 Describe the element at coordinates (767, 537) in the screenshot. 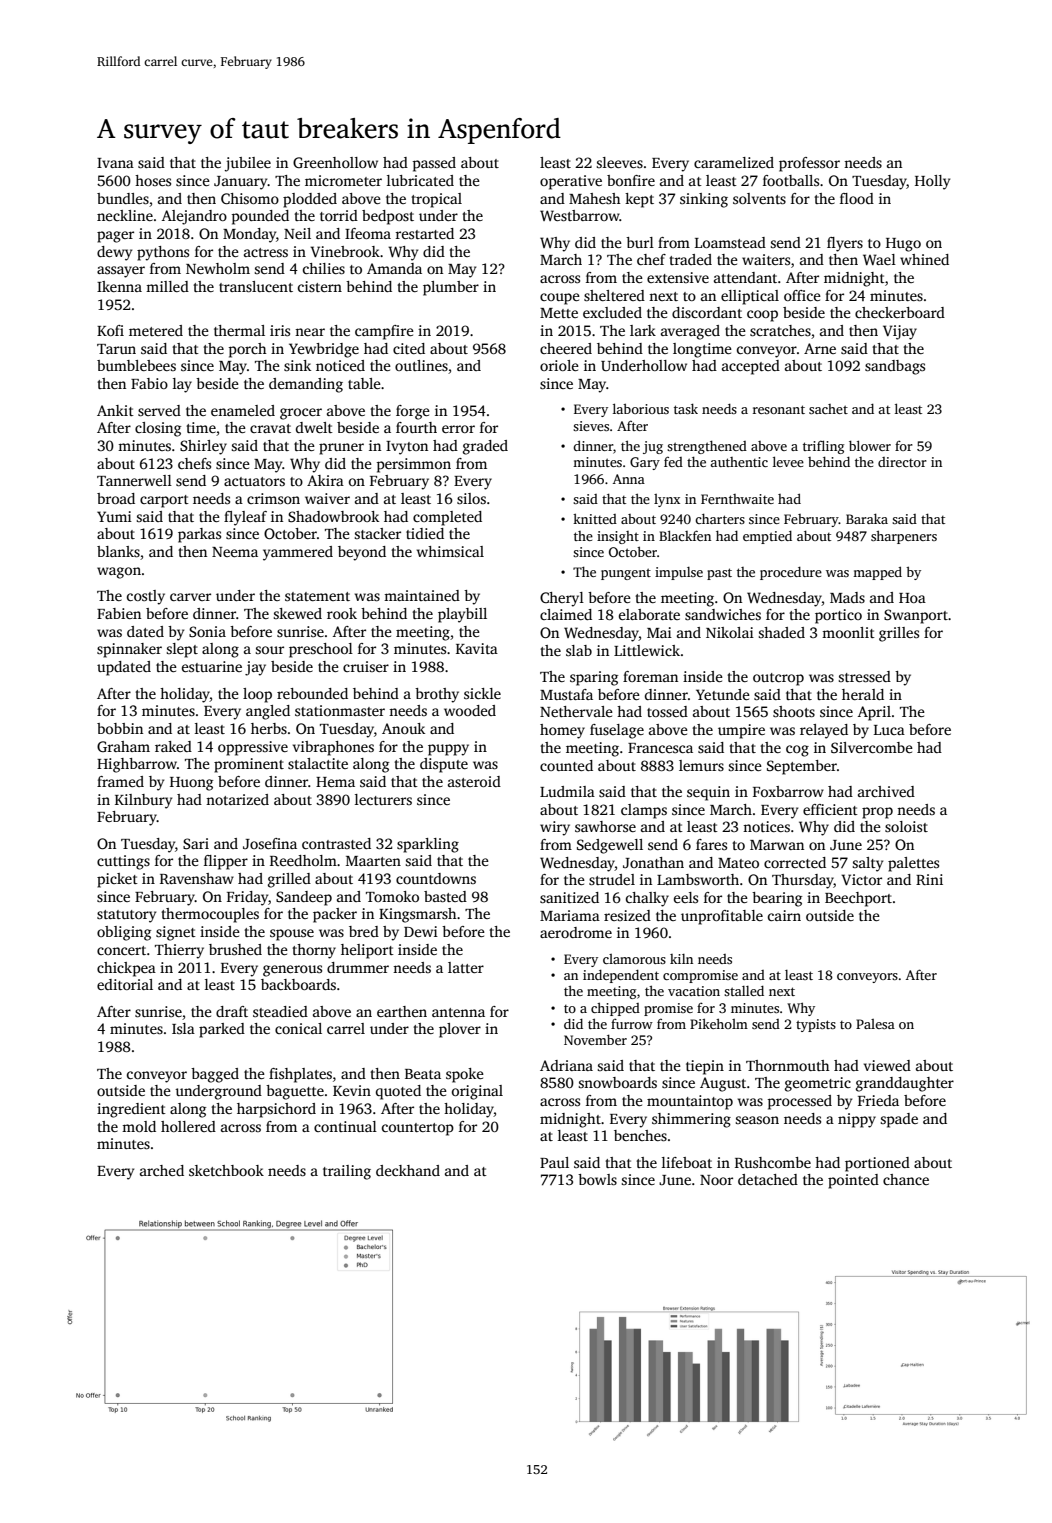

I see `emptied` at that location.
